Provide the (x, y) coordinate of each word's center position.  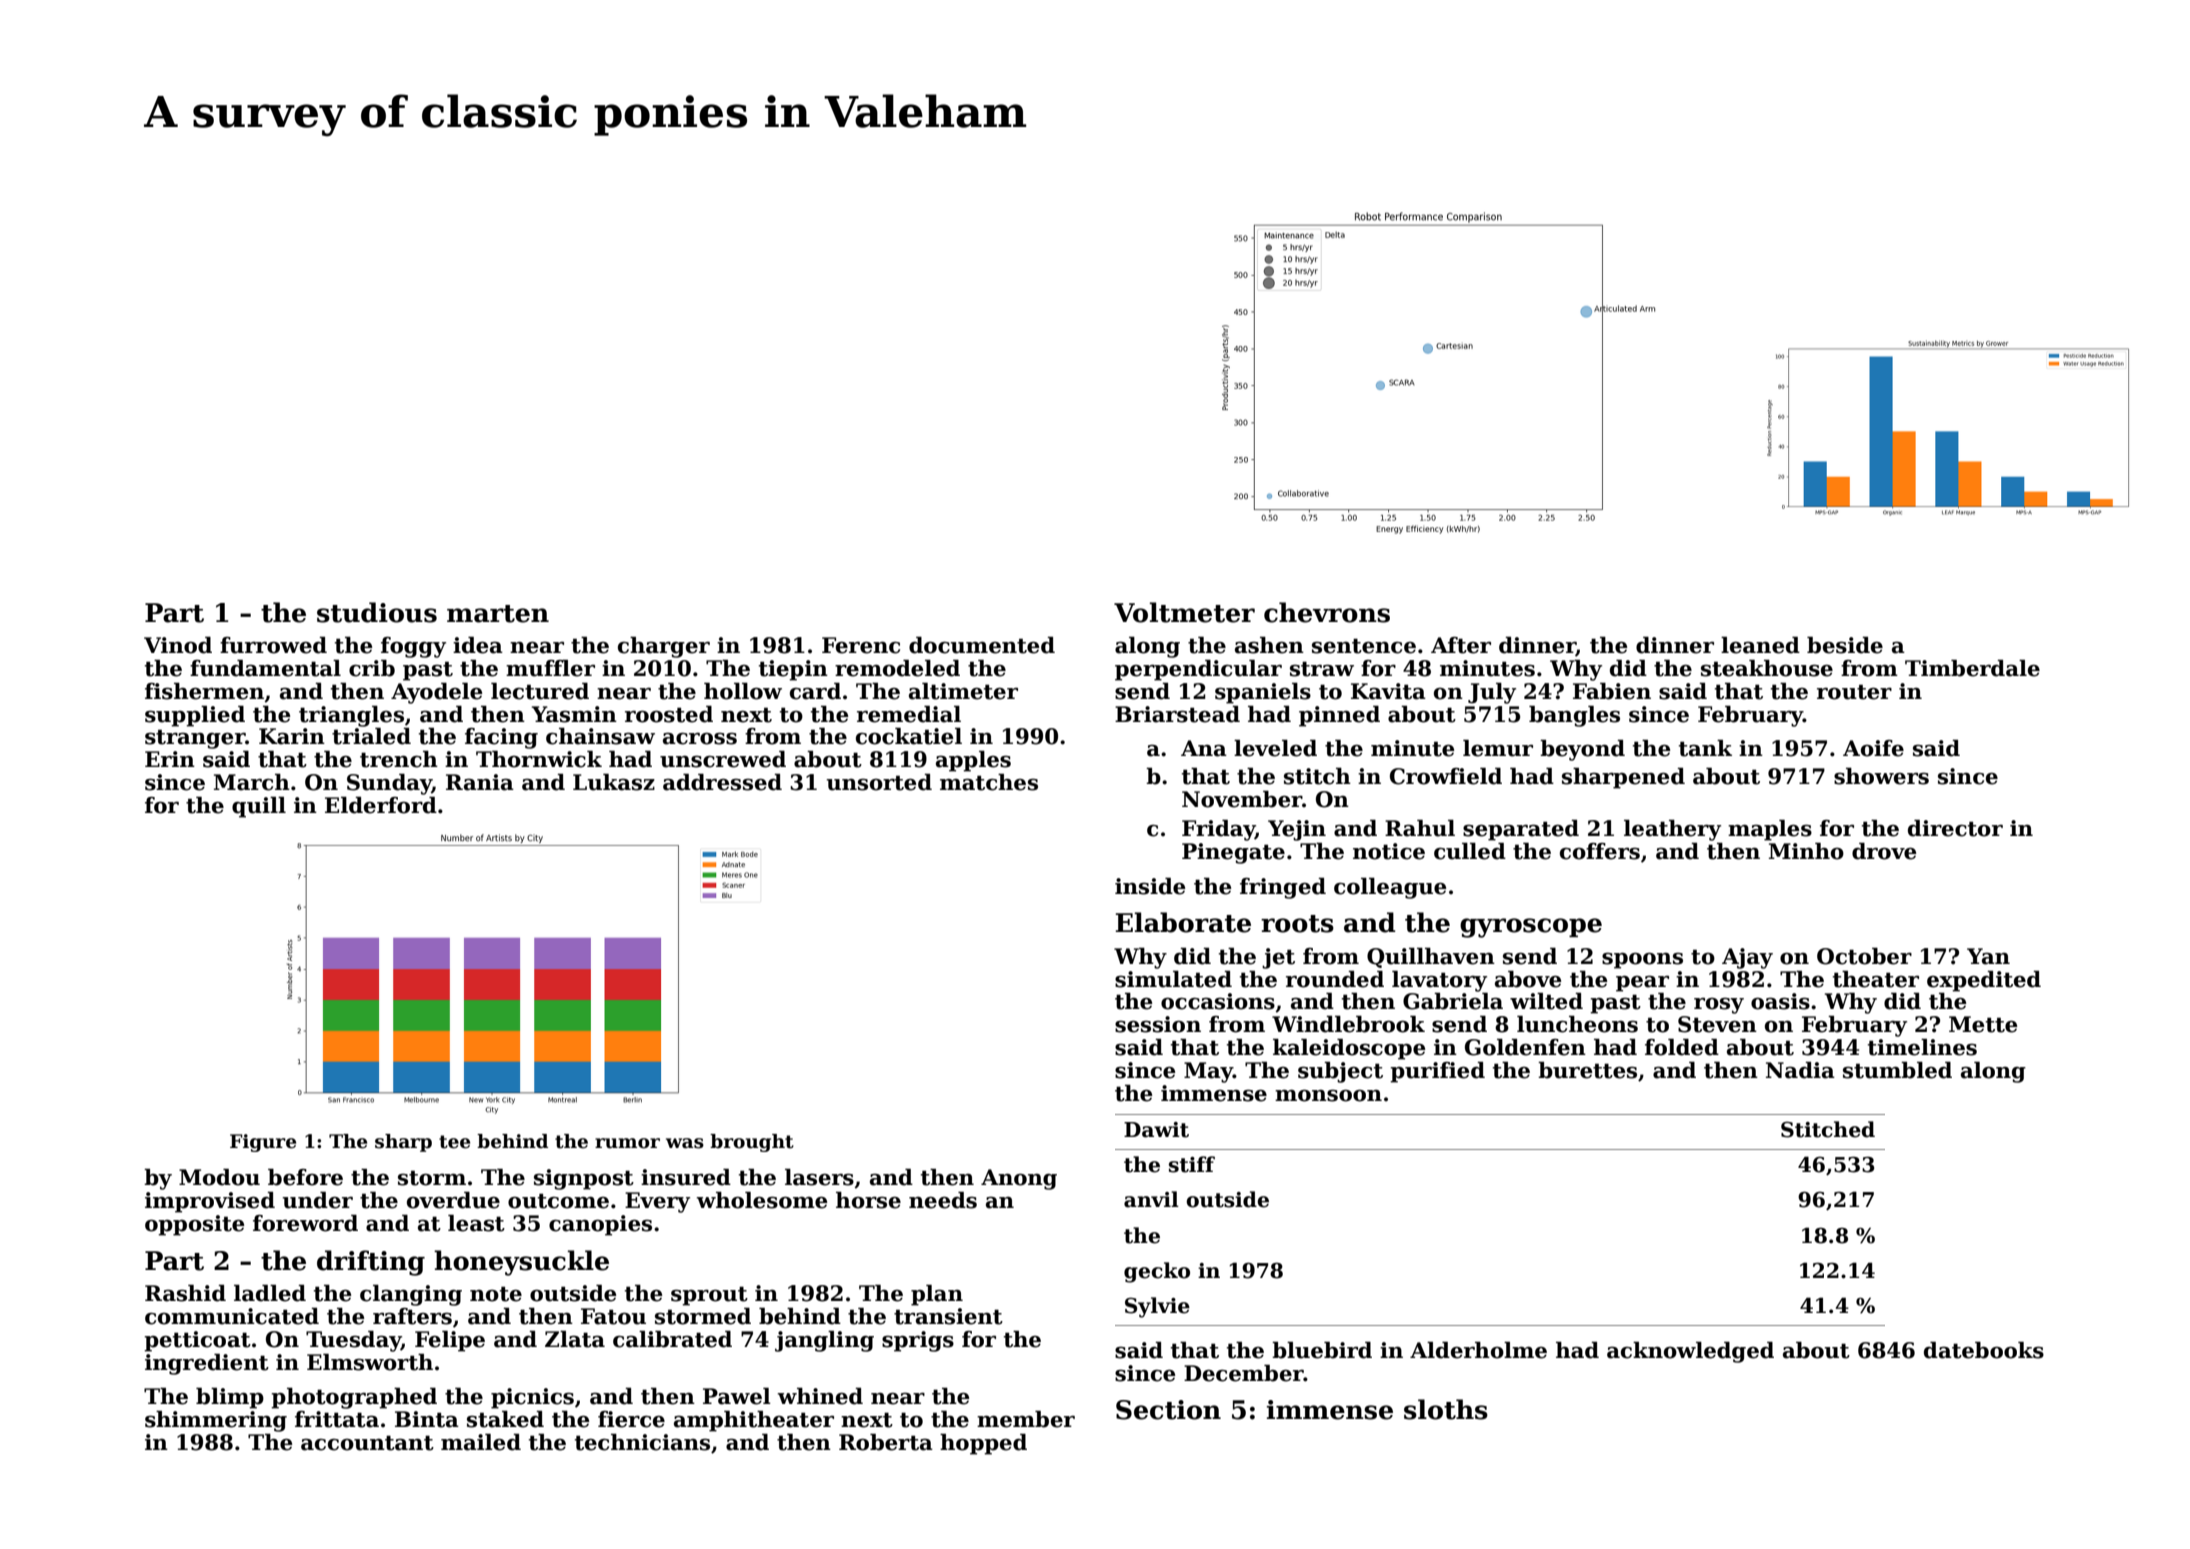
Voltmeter (1184, 612)
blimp (230, 1398)
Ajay (1747, 958)
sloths (1446, 1409)
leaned (1760, 645)
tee (454, 1142)
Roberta (886, 1442)
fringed (1283, 888)
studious (377, 612)
